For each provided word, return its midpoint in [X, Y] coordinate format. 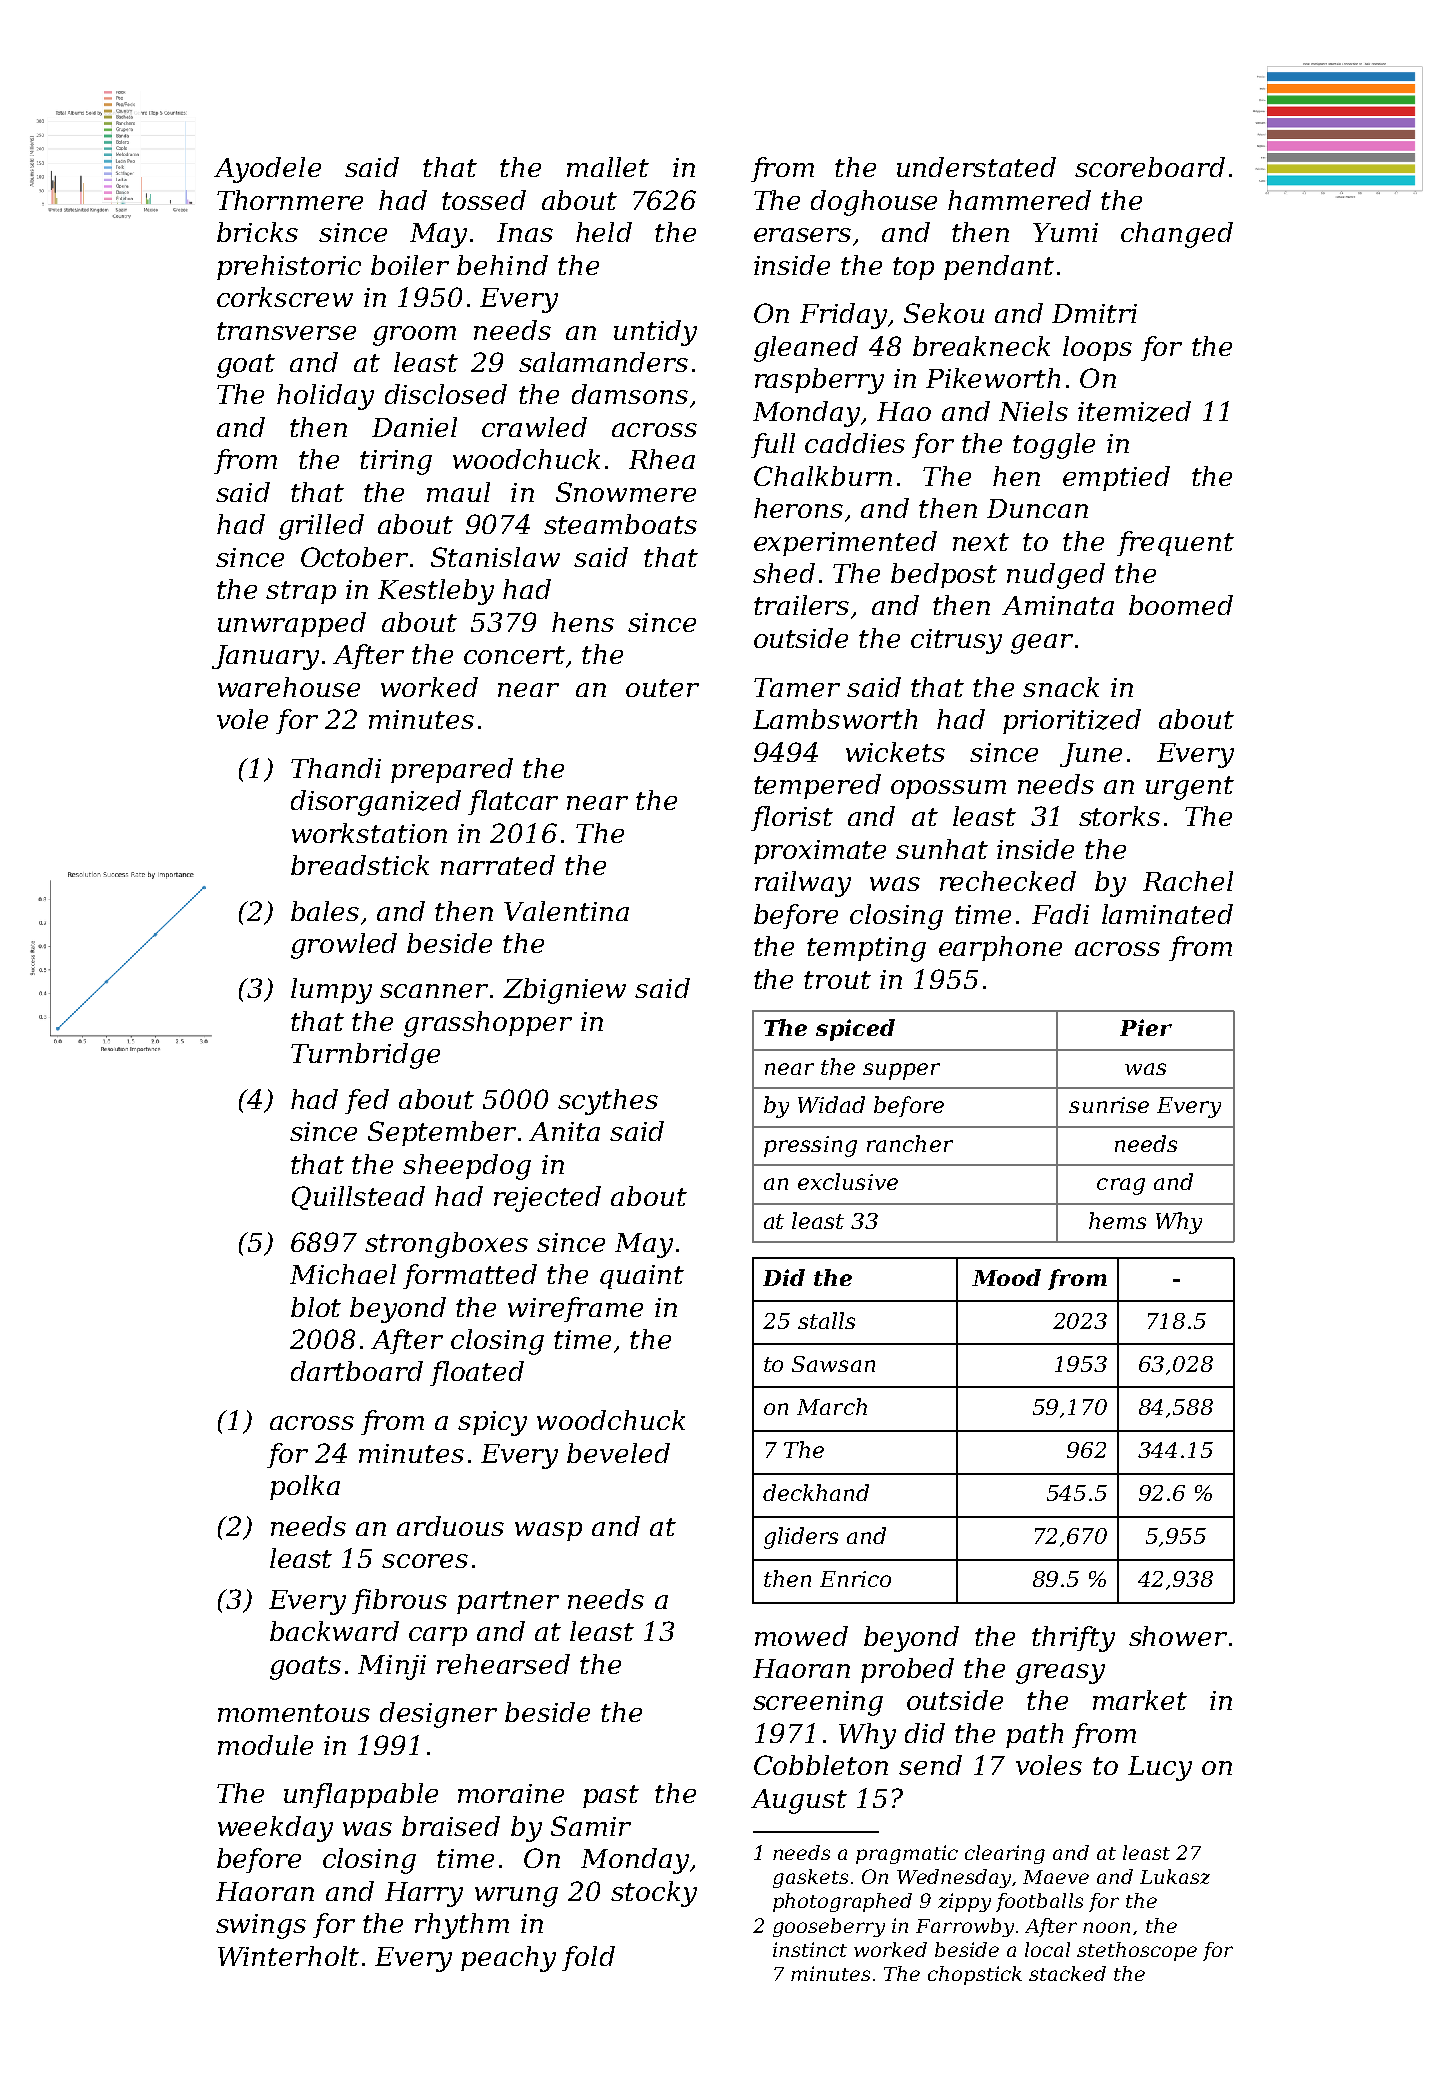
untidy [655, 333]
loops [1097, 348]
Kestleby [436, 592]
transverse [286, 331]
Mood [1006, 1277]
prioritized [1072, 721]
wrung [516, 1897]
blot [316, 1307]
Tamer [797, 687]
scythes [608, 1102]
